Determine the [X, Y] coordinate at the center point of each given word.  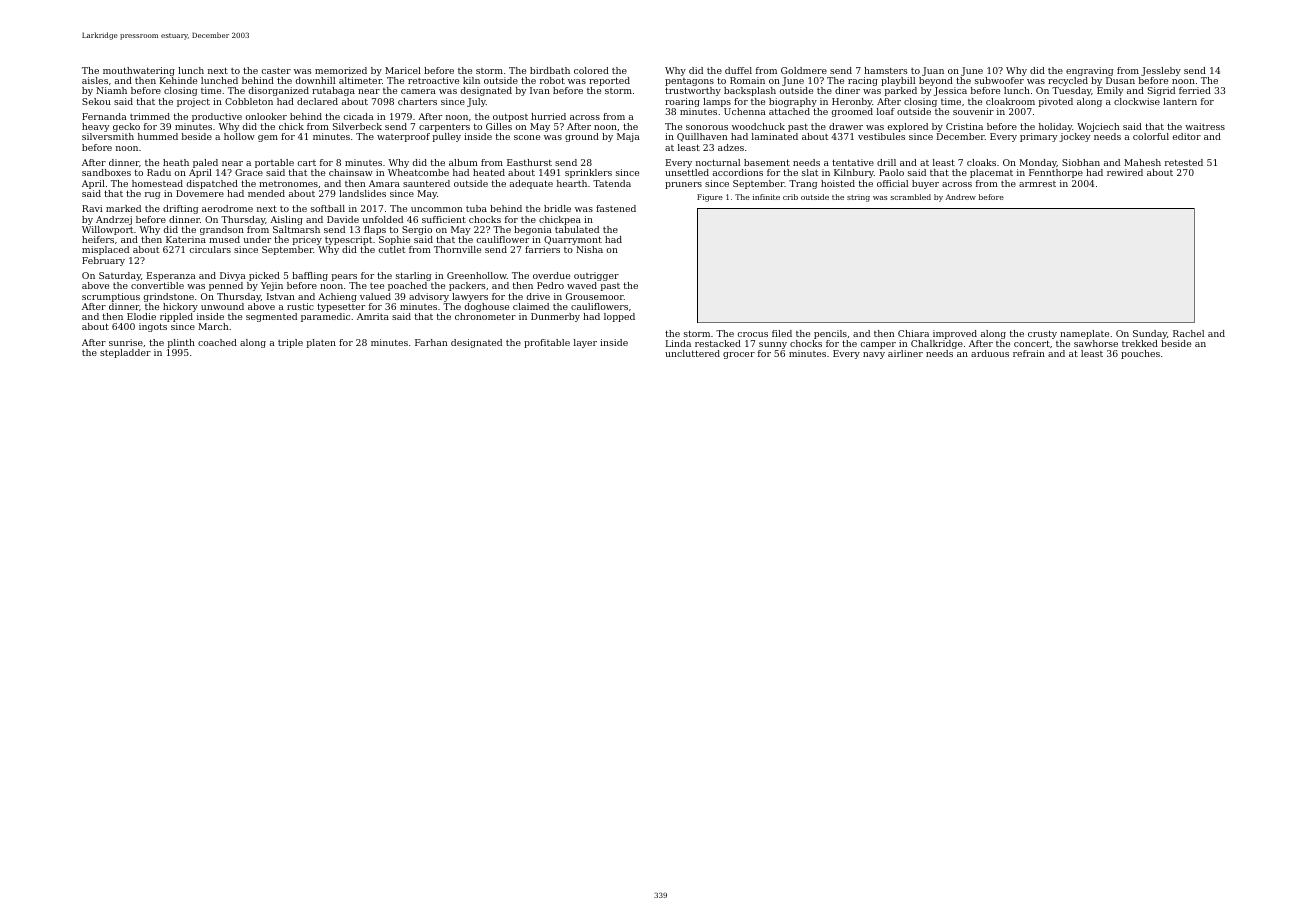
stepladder [125, 353]
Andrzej [114, 220]
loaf [886, 111]
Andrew [961, 197]
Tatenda [612, 183]
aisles [95, 80]
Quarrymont [573, 240]
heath [176, 162]
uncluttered [692, 353]
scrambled [910, 197]
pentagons [689, 82]
